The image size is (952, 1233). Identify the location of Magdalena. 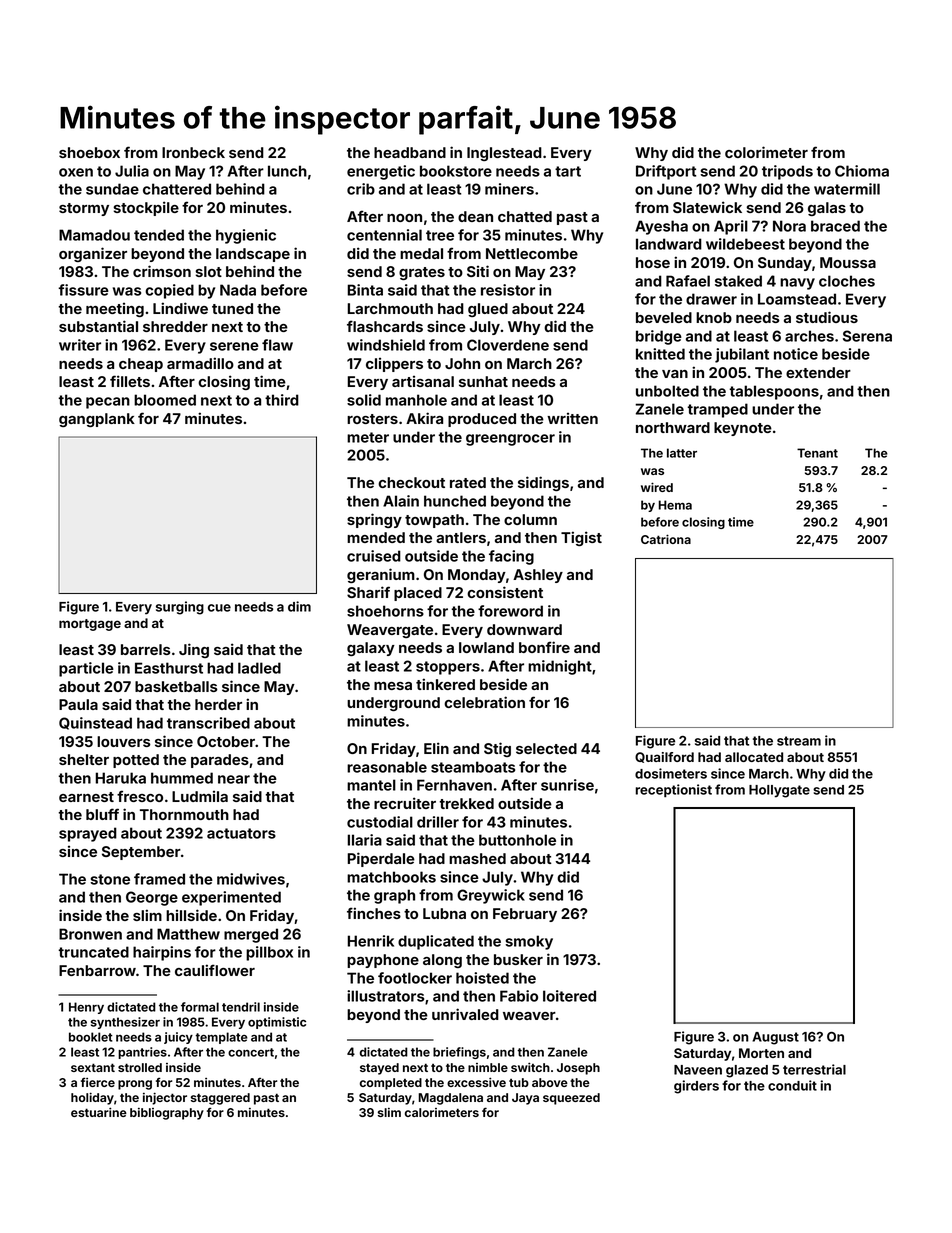
(450, 1099).
